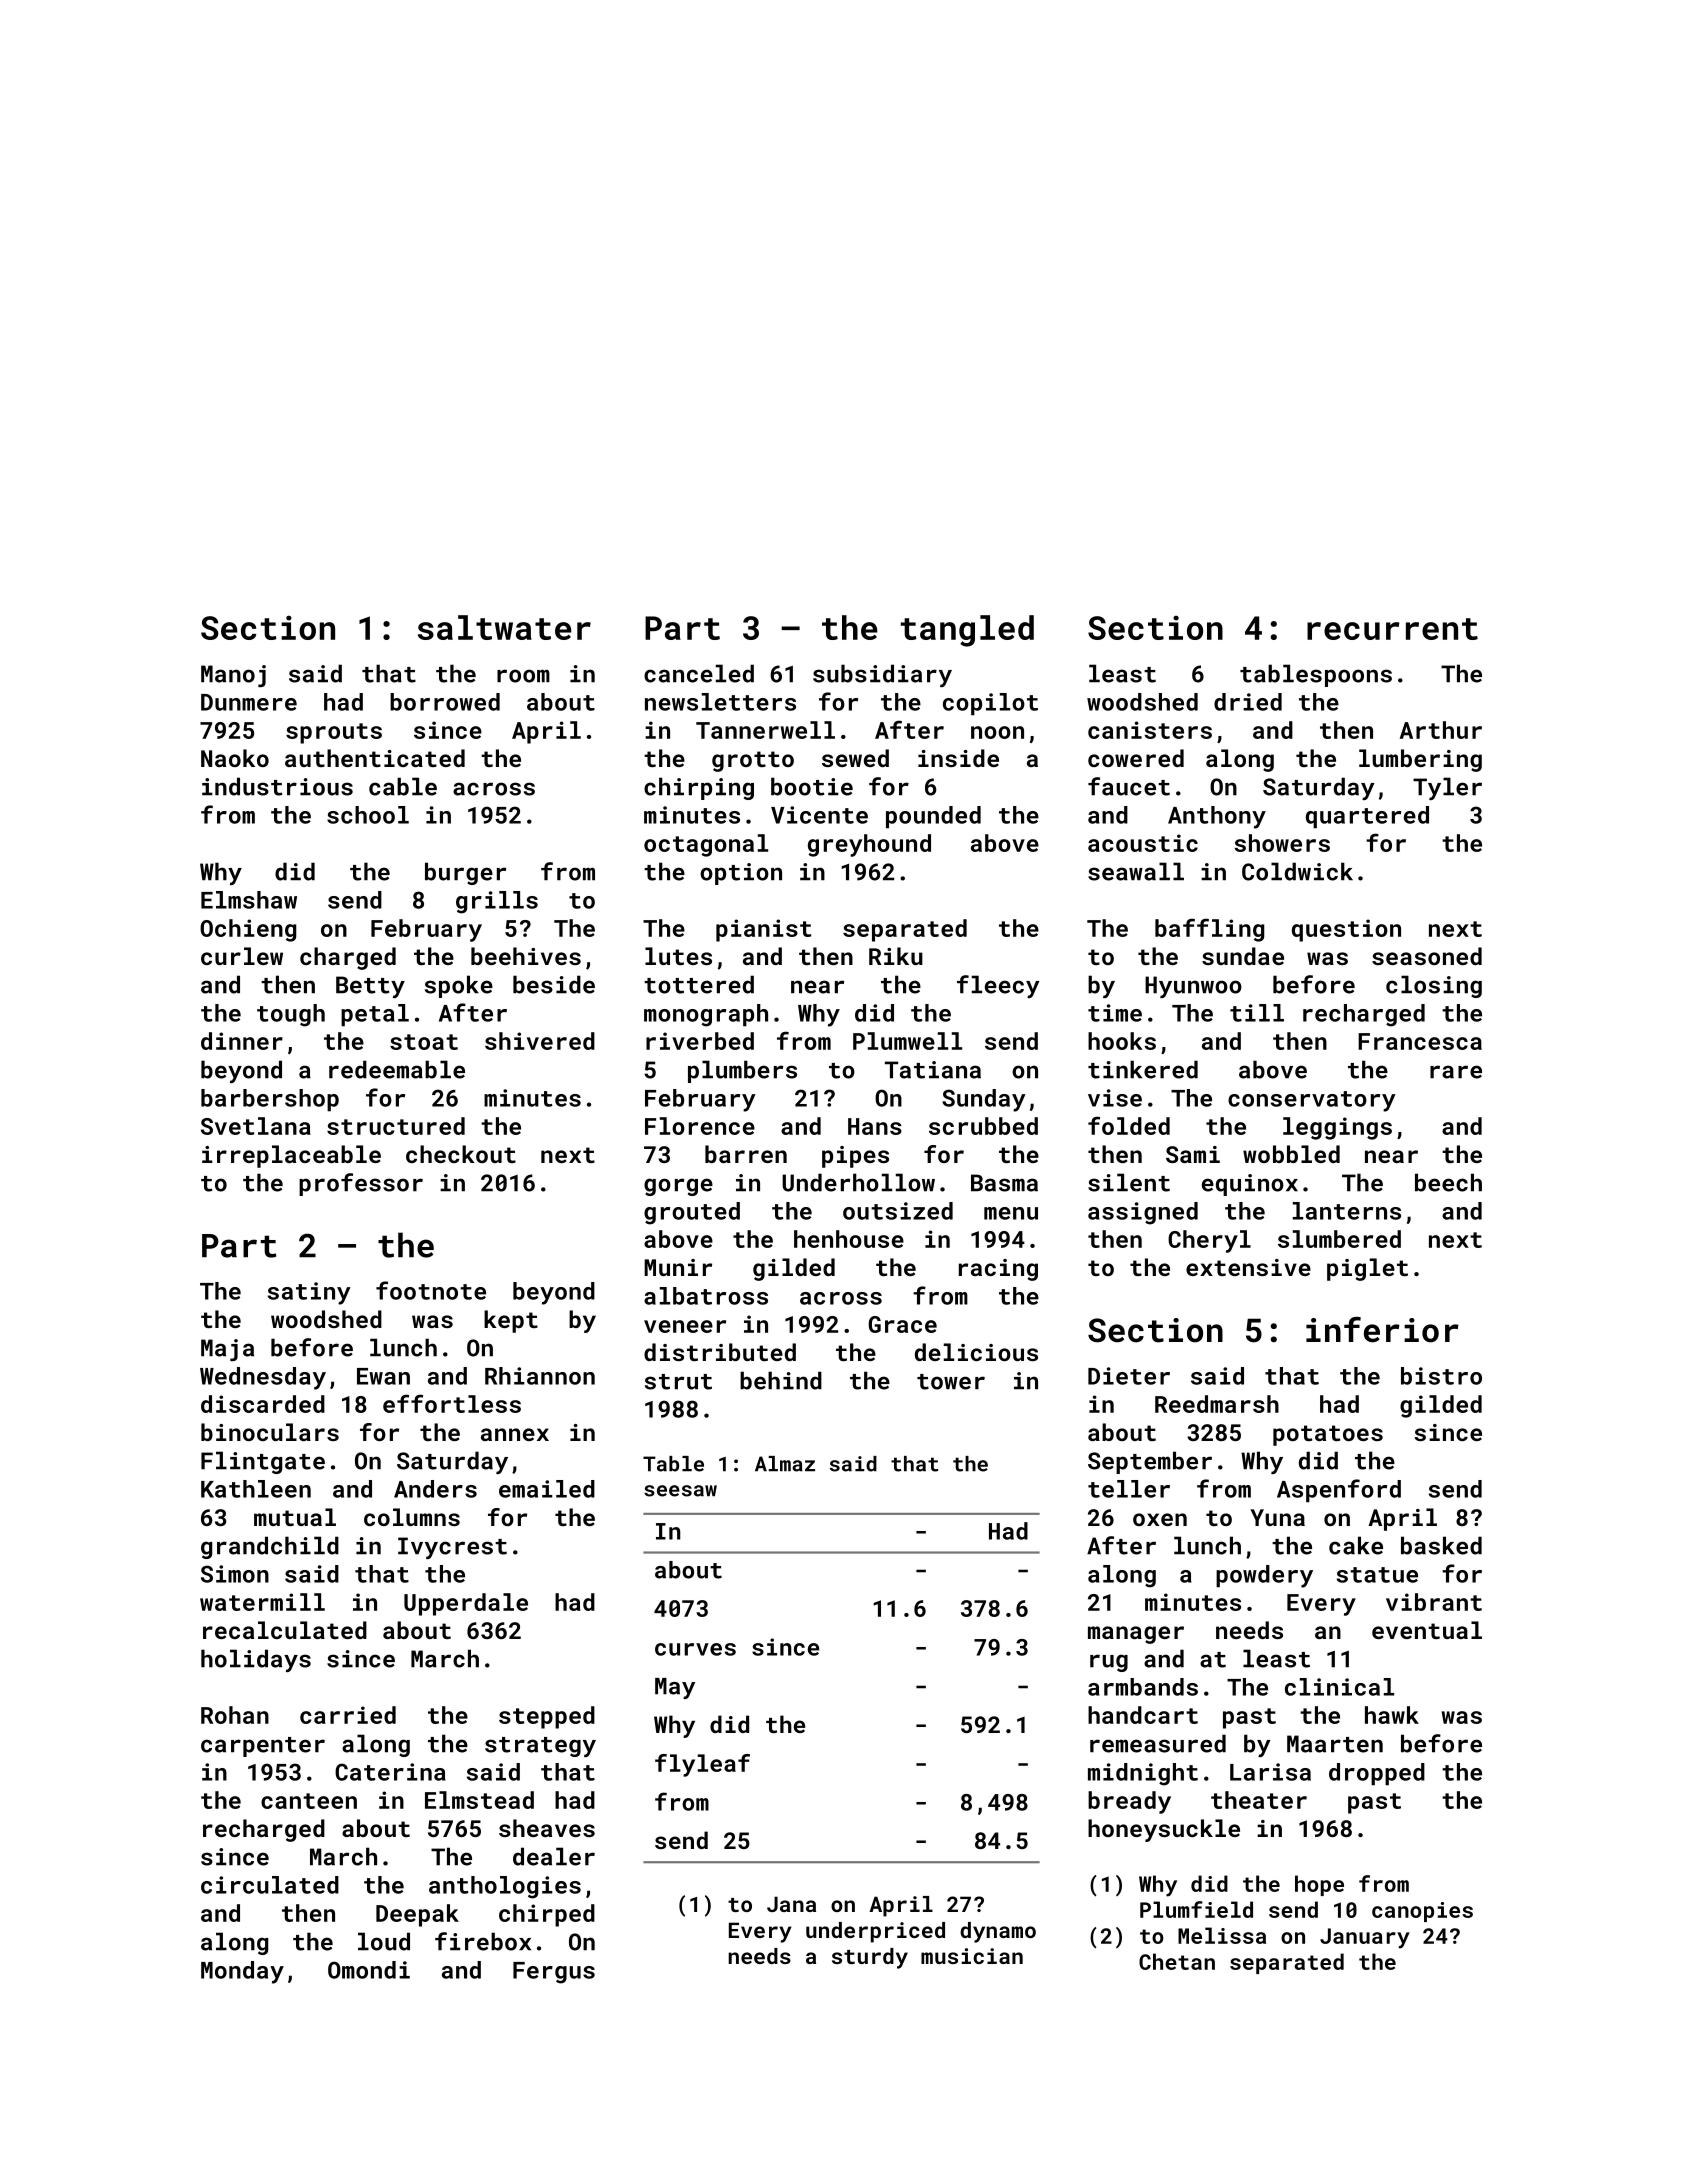 The width and height of the document is (1683, 2178). What do you see at coordinates (855, 1157) in the document?
I see `pipes` at bounding box center [855, 1157].
